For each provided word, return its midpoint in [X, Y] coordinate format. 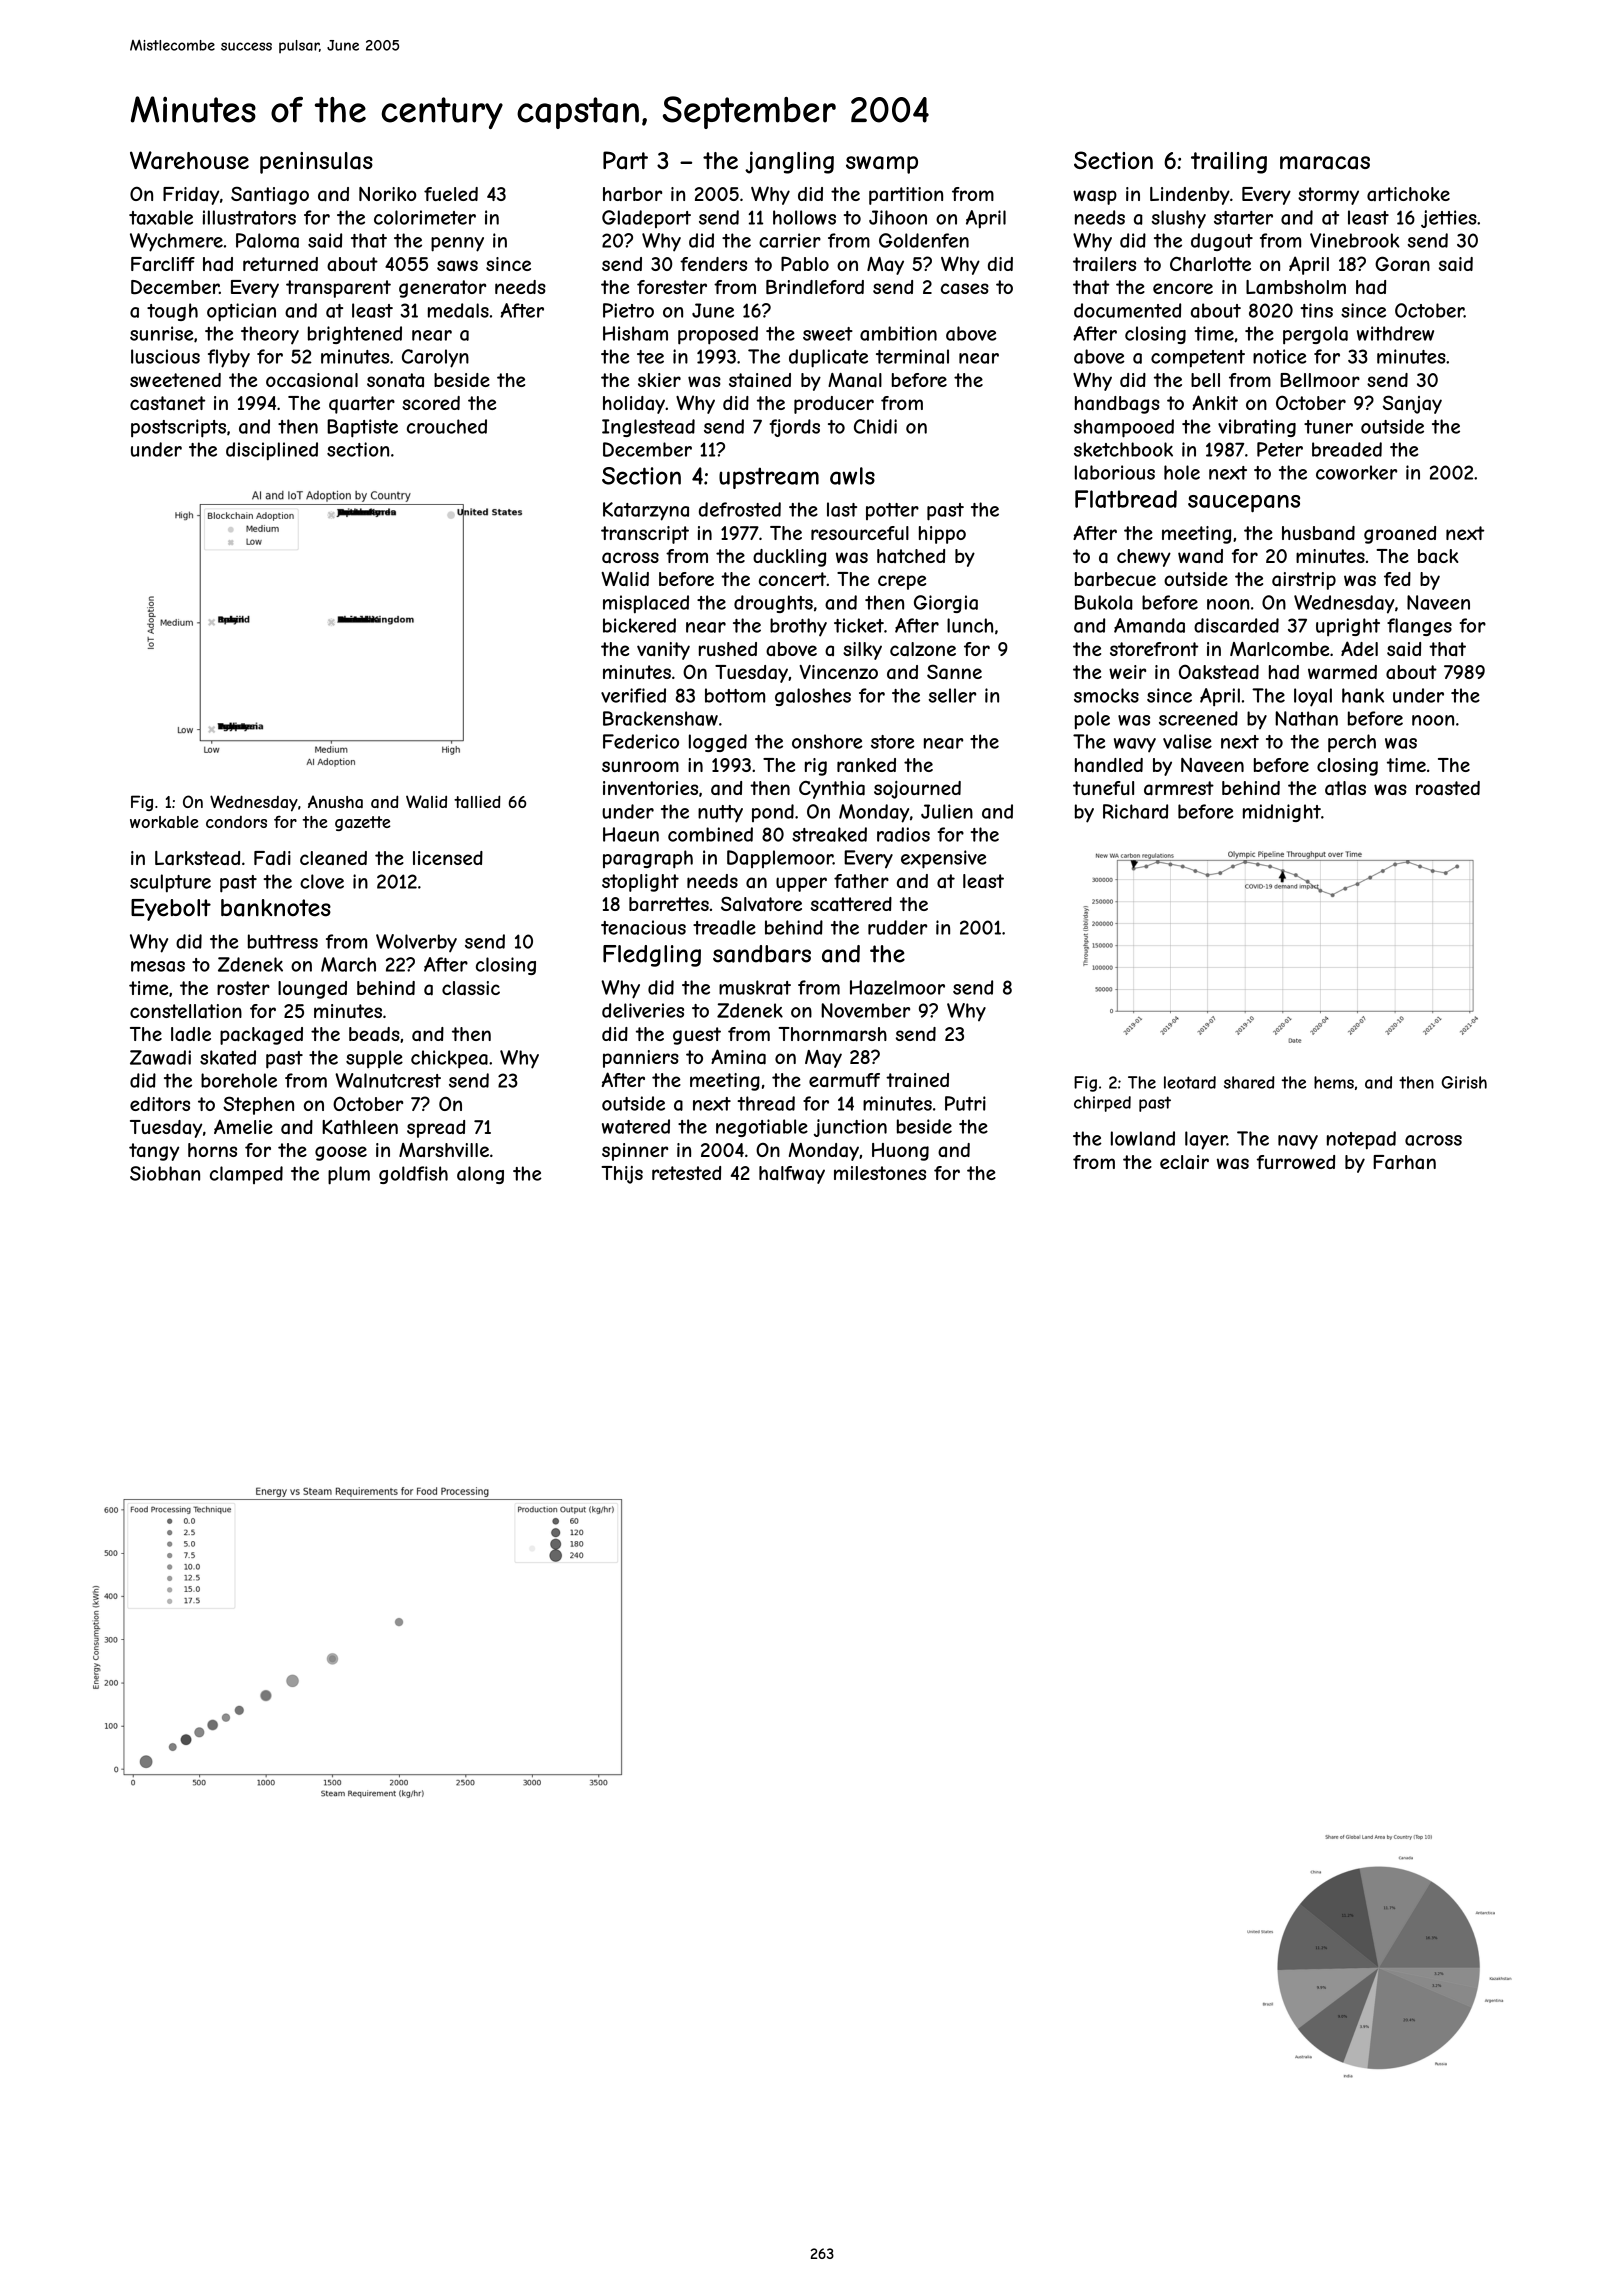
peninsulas [316, 163]
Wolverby [416, 943]
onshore [827, 741]
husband [1318, 533]
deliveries [643, 1010]
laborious [1115, 472]
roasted [1448, 788]
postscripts [178, 428]
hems [1334, 1082]
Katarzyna [646, 511]
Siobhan [165, 1173]
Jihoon [898, 217]
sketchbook [1123, 449]
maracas [1325, 163]
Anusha [335, 801]
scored [431, 403]
